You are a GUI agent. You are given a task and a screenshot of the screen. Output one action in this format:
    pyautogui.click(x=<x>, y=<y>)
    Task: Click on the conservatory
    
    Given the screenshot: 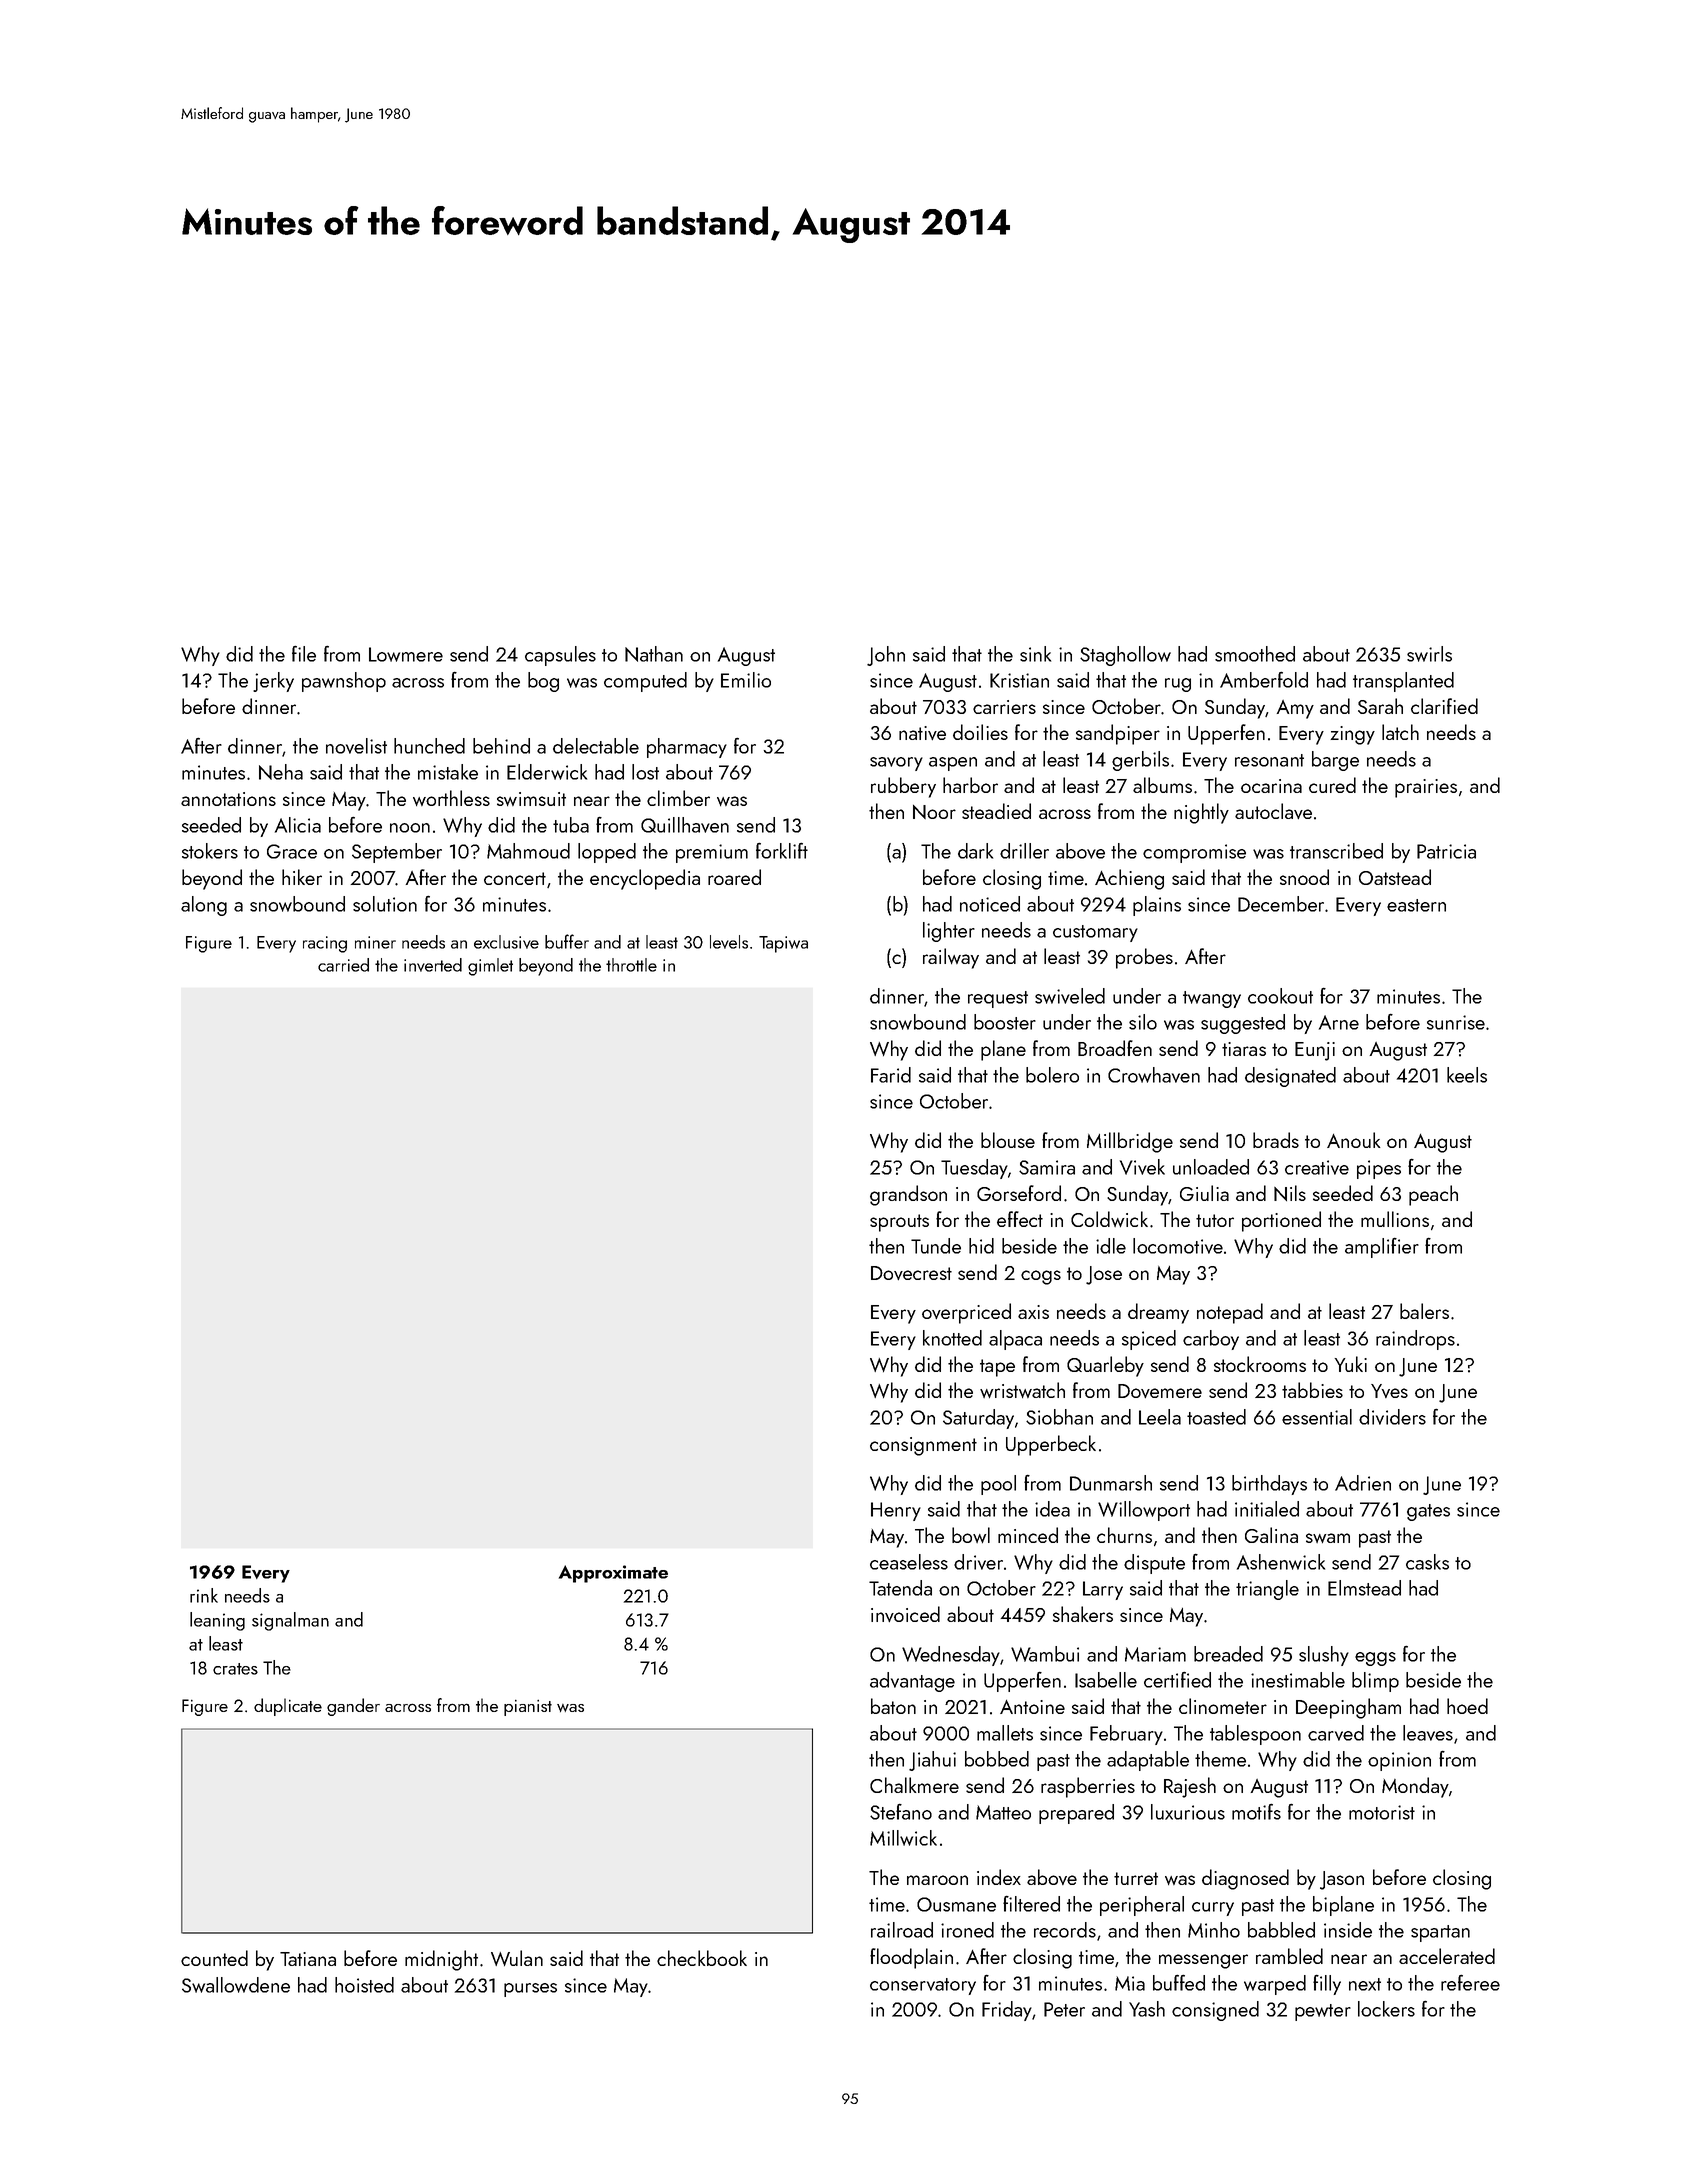 What is the action you would take?
    pyautogui.click(x=923, y=1986)
